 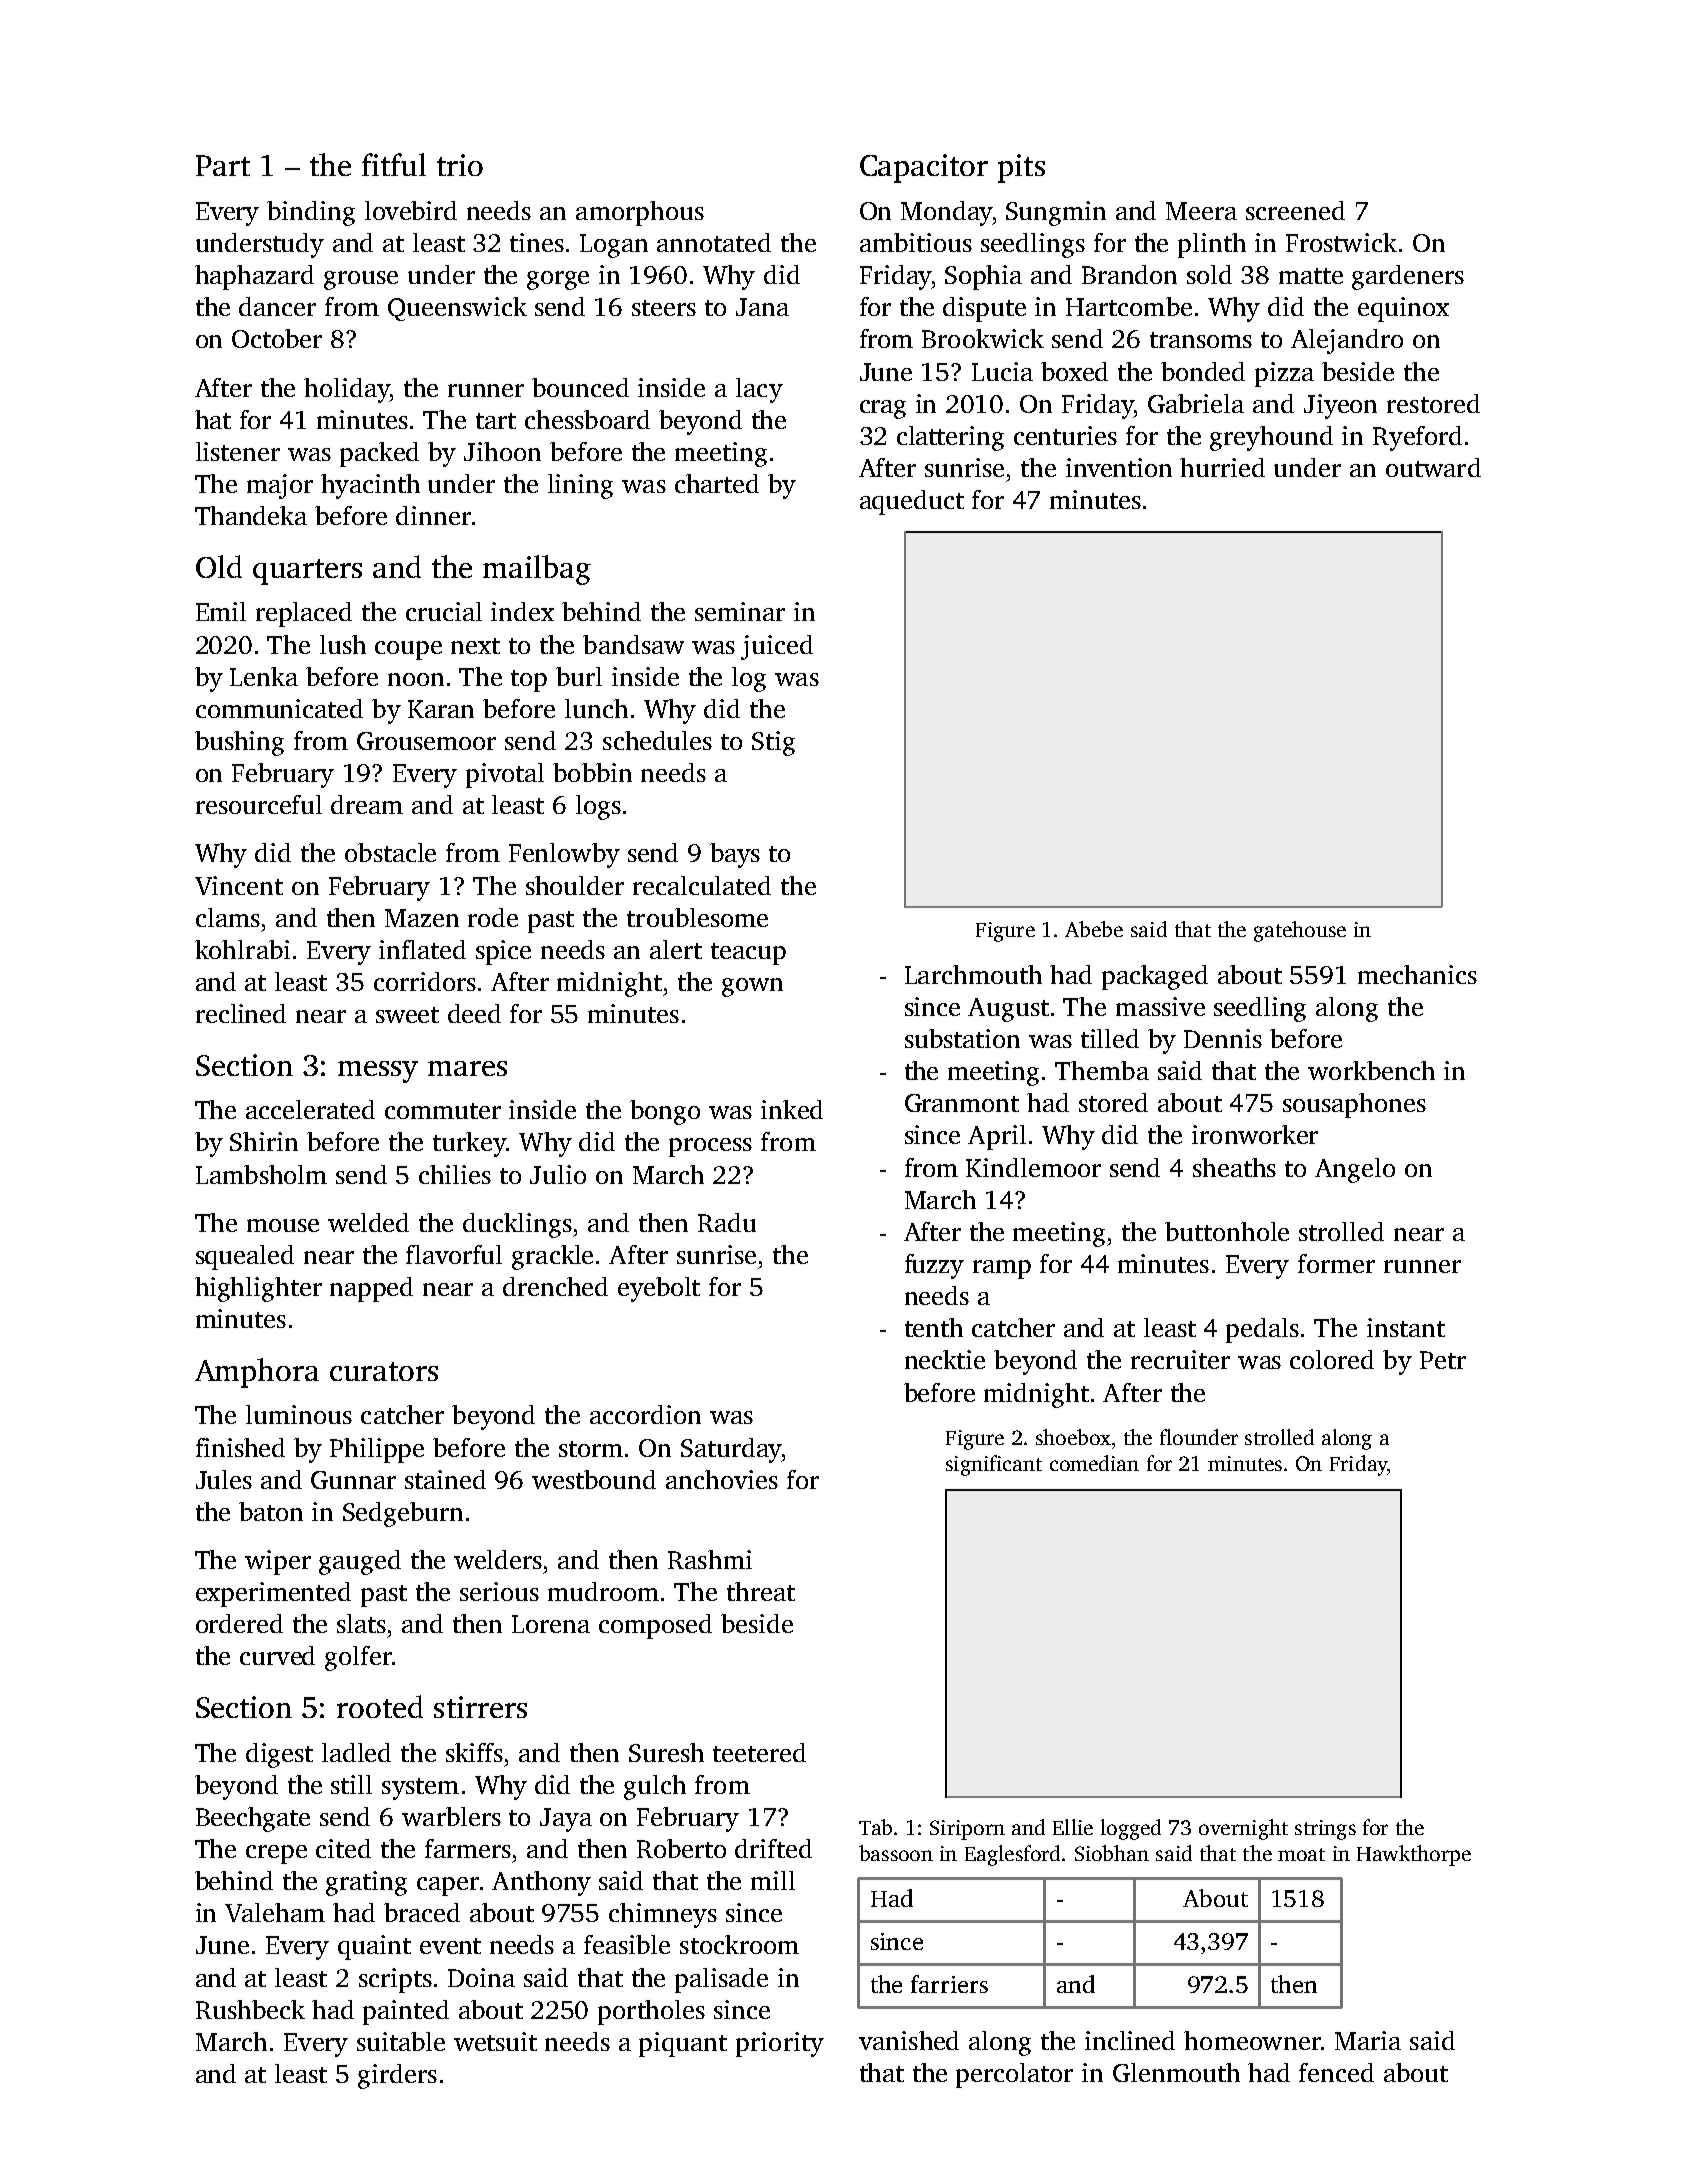 I want to click on westbound, so click(x=594, y=1479).
